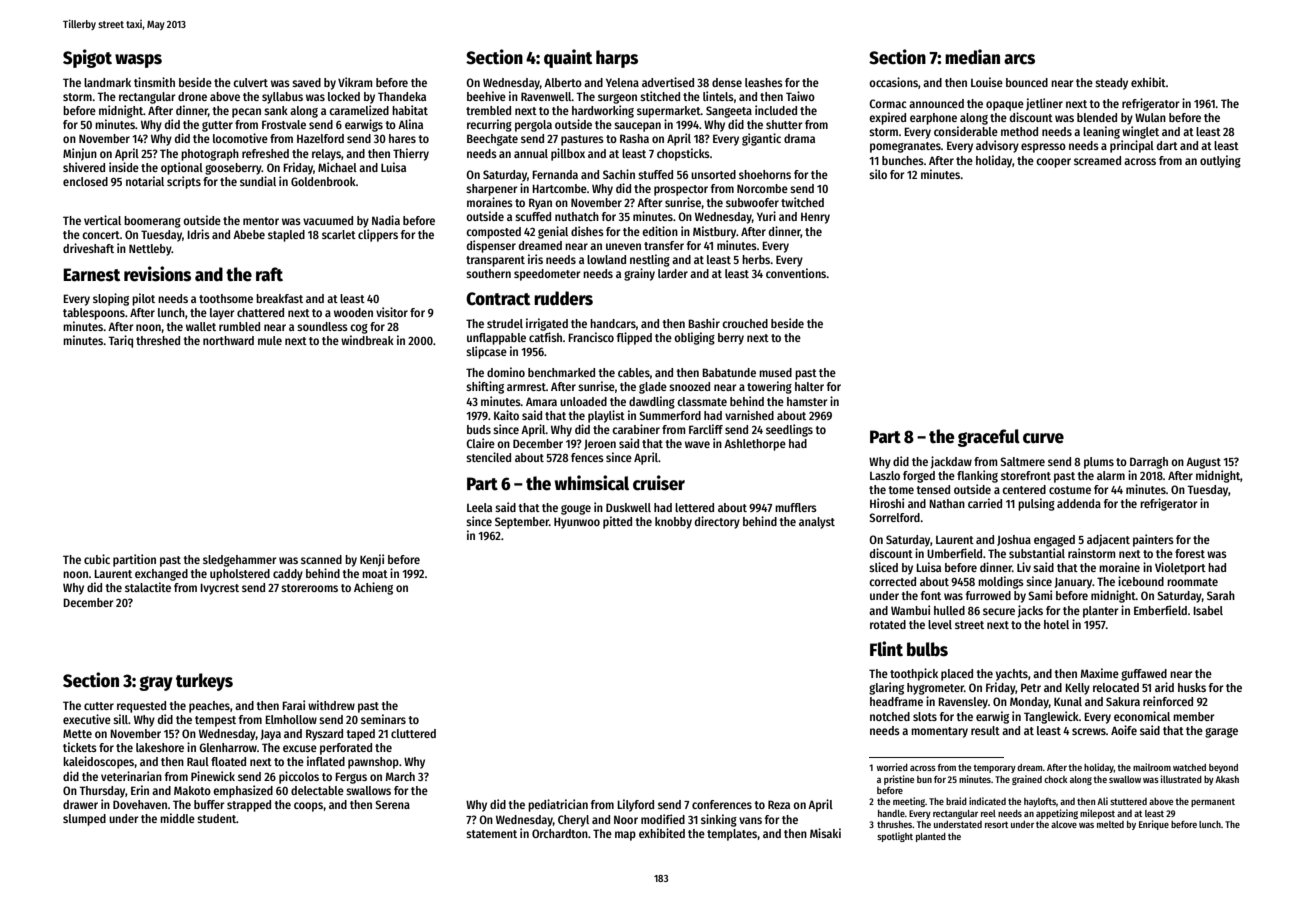 The image size is (1308, 924). What do you see at coordinates (635, 805) in the page?
I see `Lilyford` at bounding box center [635, 805].
